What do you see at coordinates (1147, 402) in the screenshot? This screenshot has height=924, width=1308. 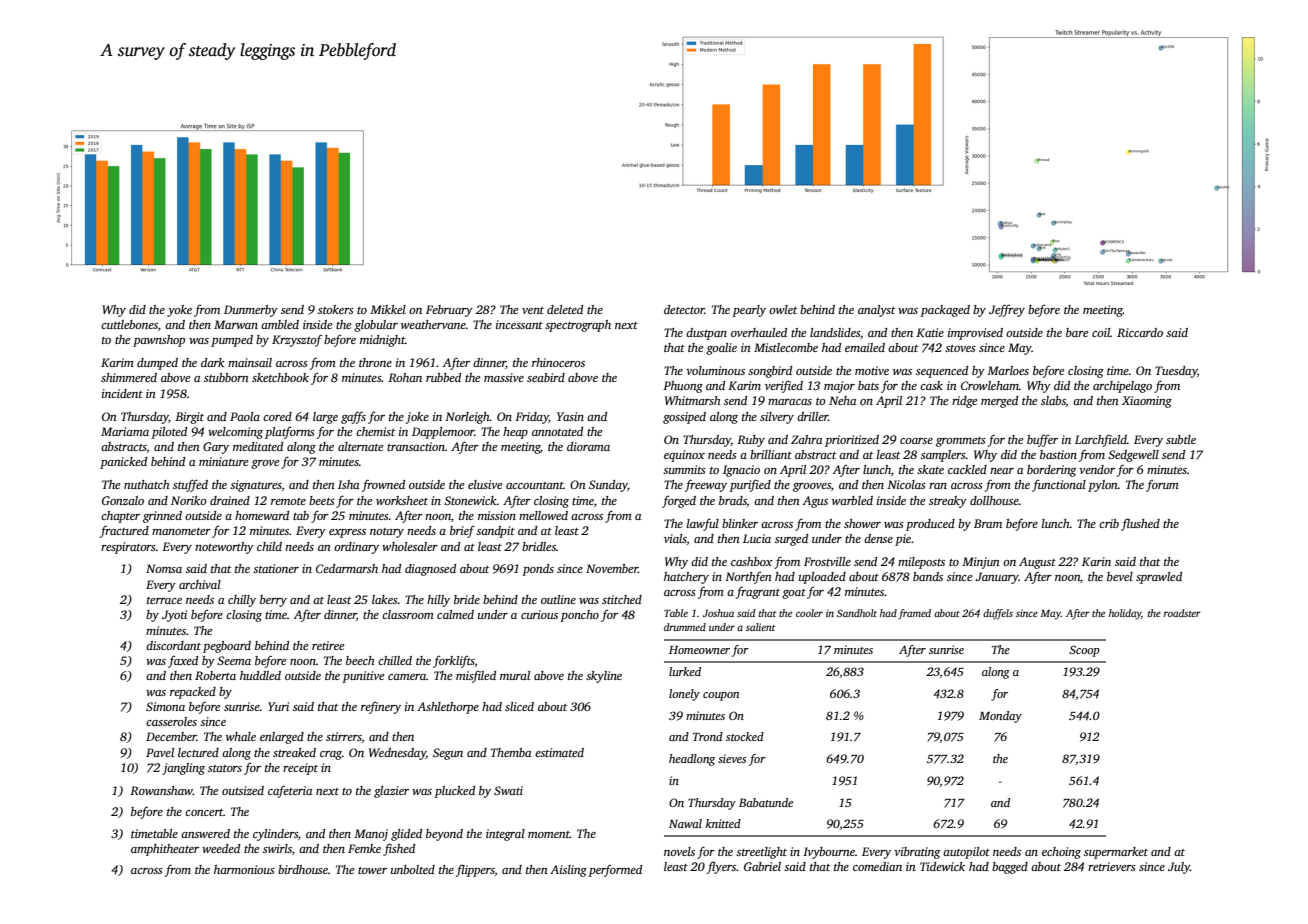 I see `Xiaoming` at bounding box center [1147, 402].
